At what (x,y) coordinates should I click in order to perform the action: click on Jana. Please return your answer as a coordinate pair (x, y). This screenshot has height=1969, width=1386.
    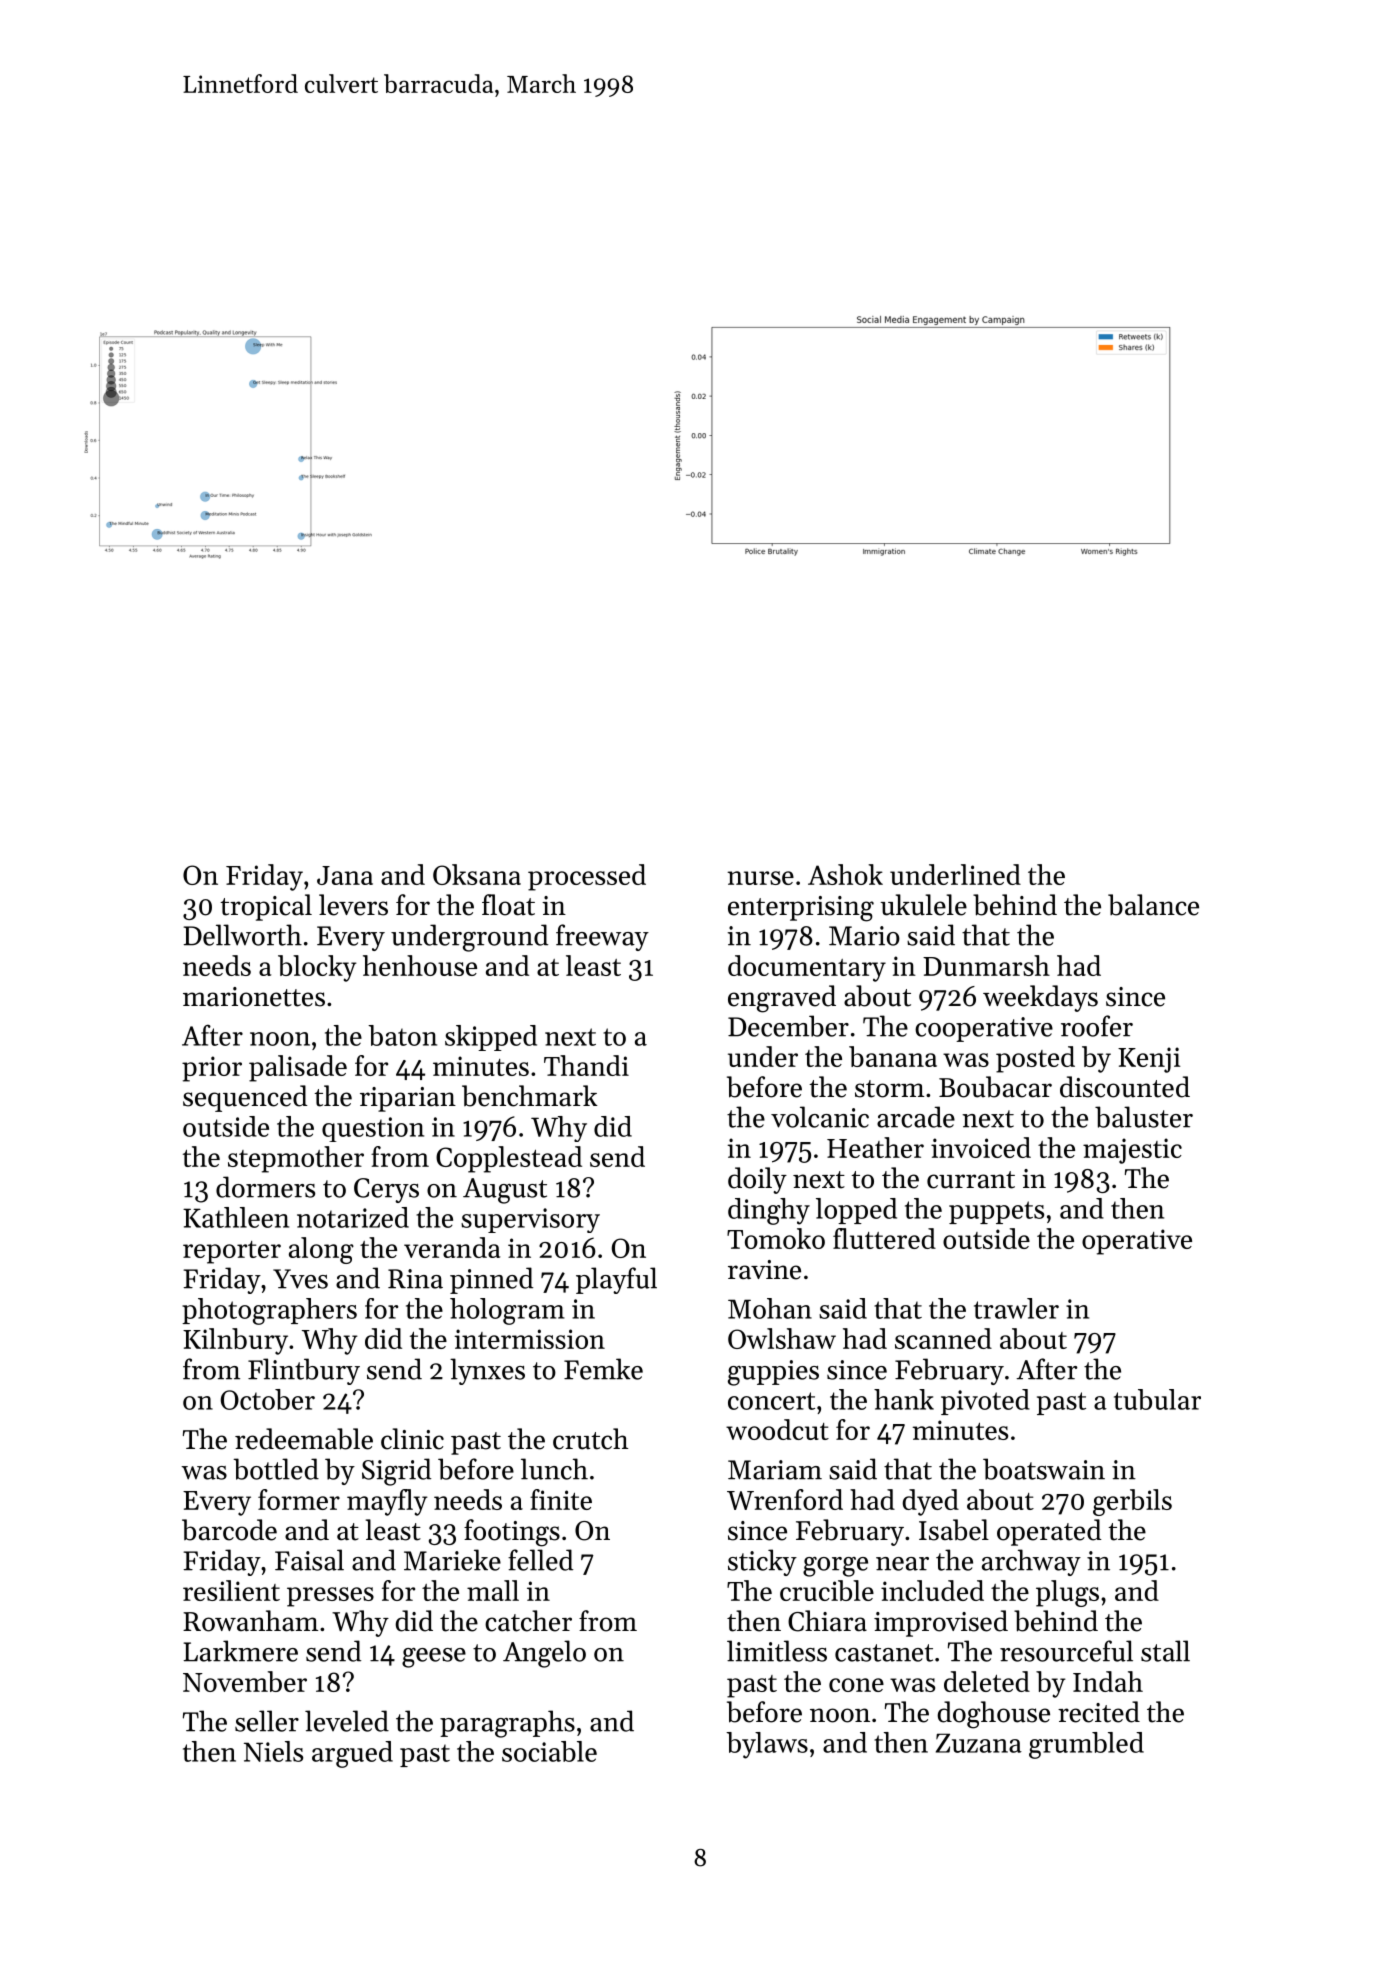
    Looking at the image, I should click on (345, 875).
